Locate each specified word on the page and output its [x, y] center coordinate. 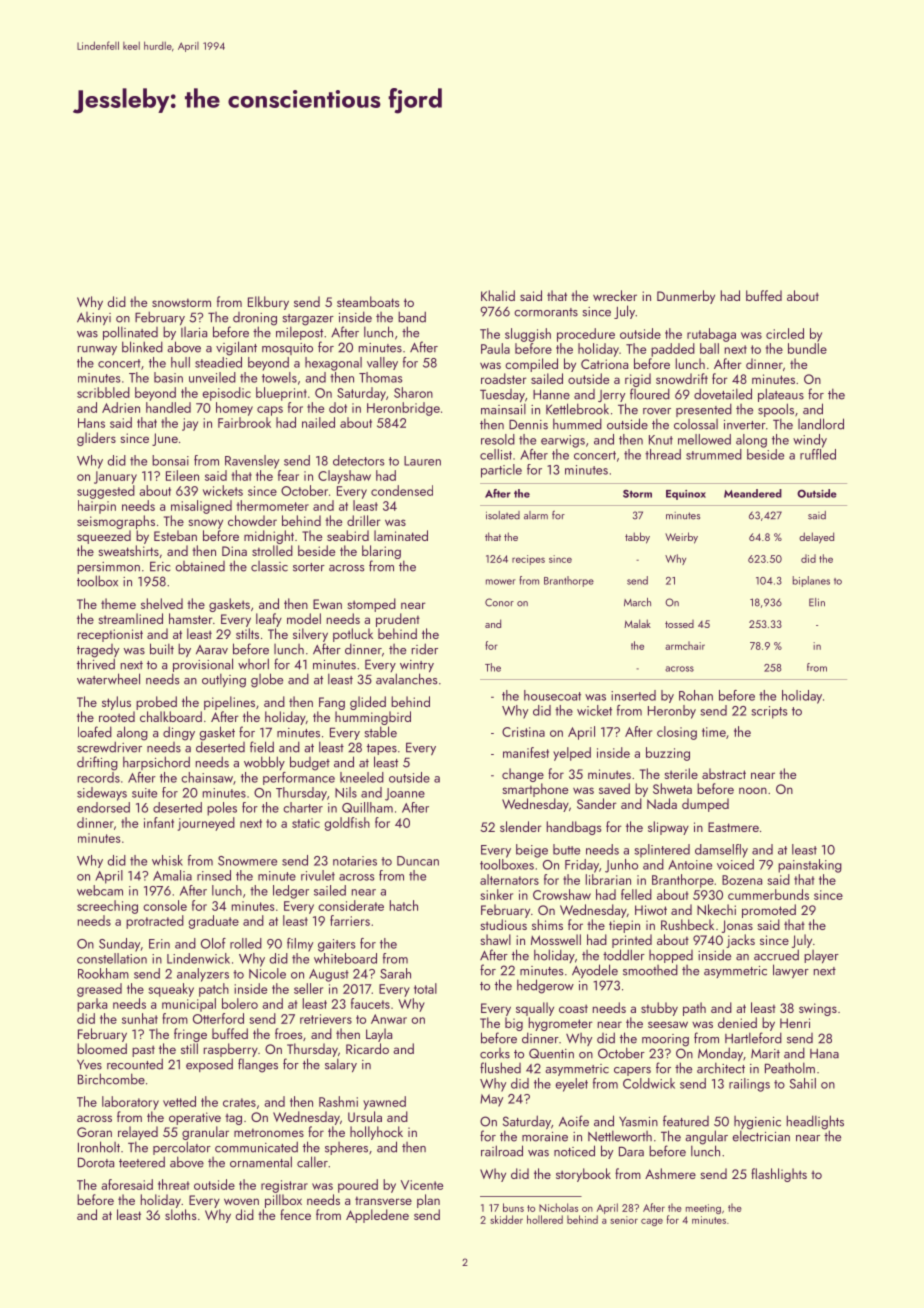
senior [624, 1220]
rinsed [214, 875]
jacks [740, 941]
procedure [586, 335]
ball [709, 348]
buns [513, 1207]
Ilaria [194, 332]
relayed [138, 1133]
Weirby [681, 538]
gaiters [337, 945]
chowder [252, 520]
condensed [402, 490]
